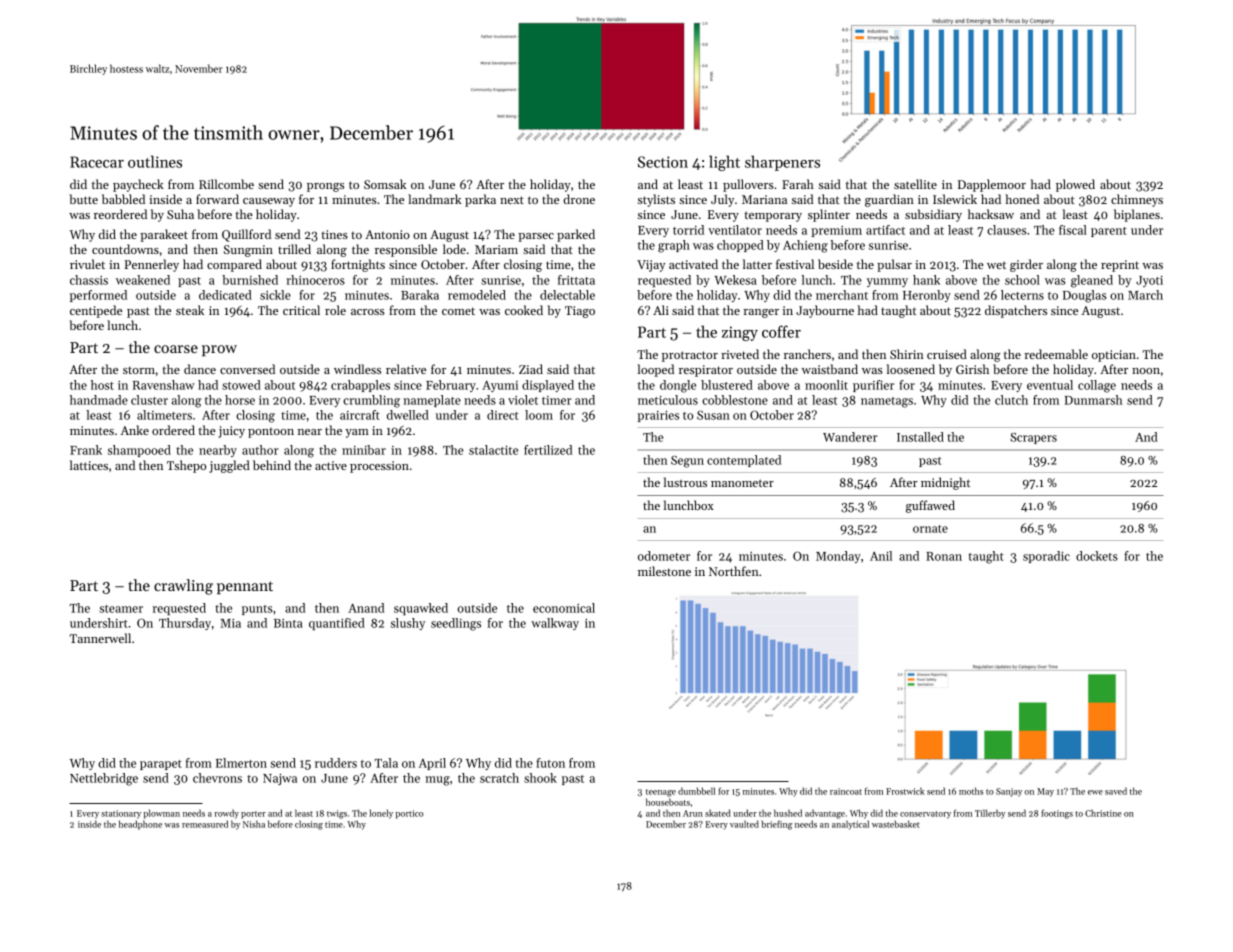 The image size is (1233, 952). Describe the element at coordinates (663, 162) in the document. I see `Section` at that location.
